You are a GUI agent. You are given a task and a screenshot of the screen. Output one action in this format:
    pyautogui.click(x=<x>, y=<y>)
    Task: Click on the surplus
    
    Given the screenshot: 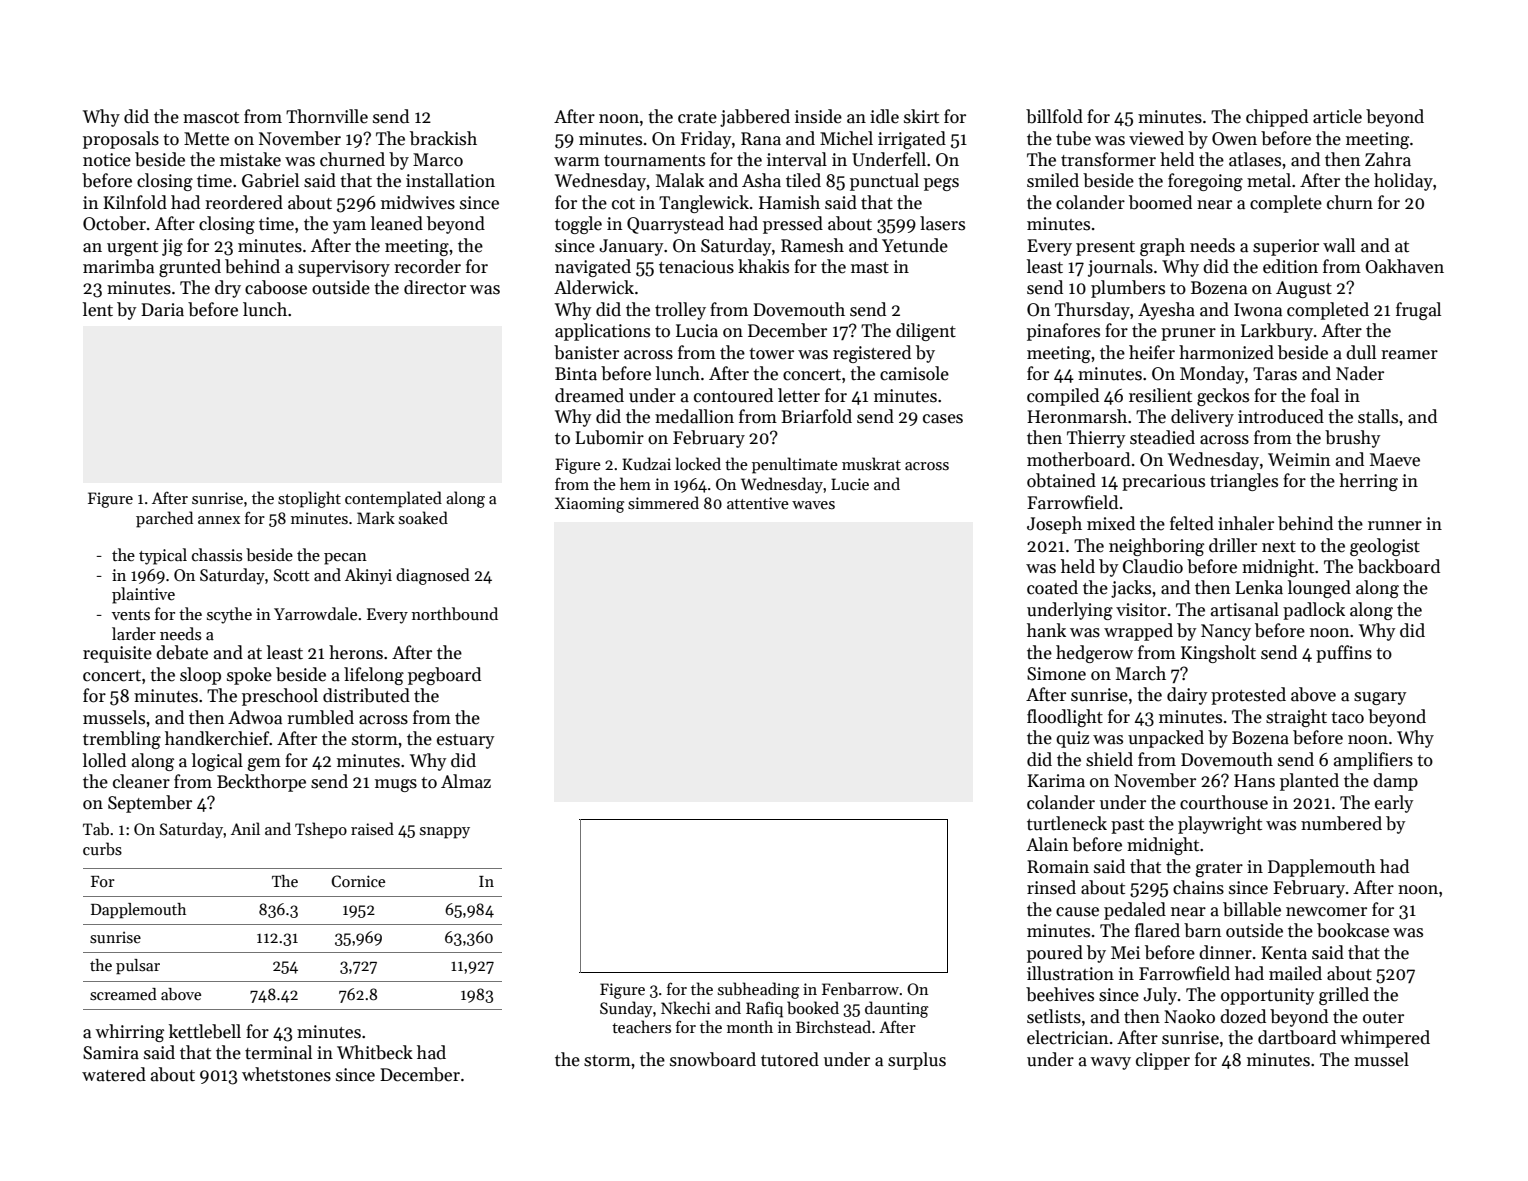 What is the action you would take?
    pyautogui.click(x=917, y=1061)
